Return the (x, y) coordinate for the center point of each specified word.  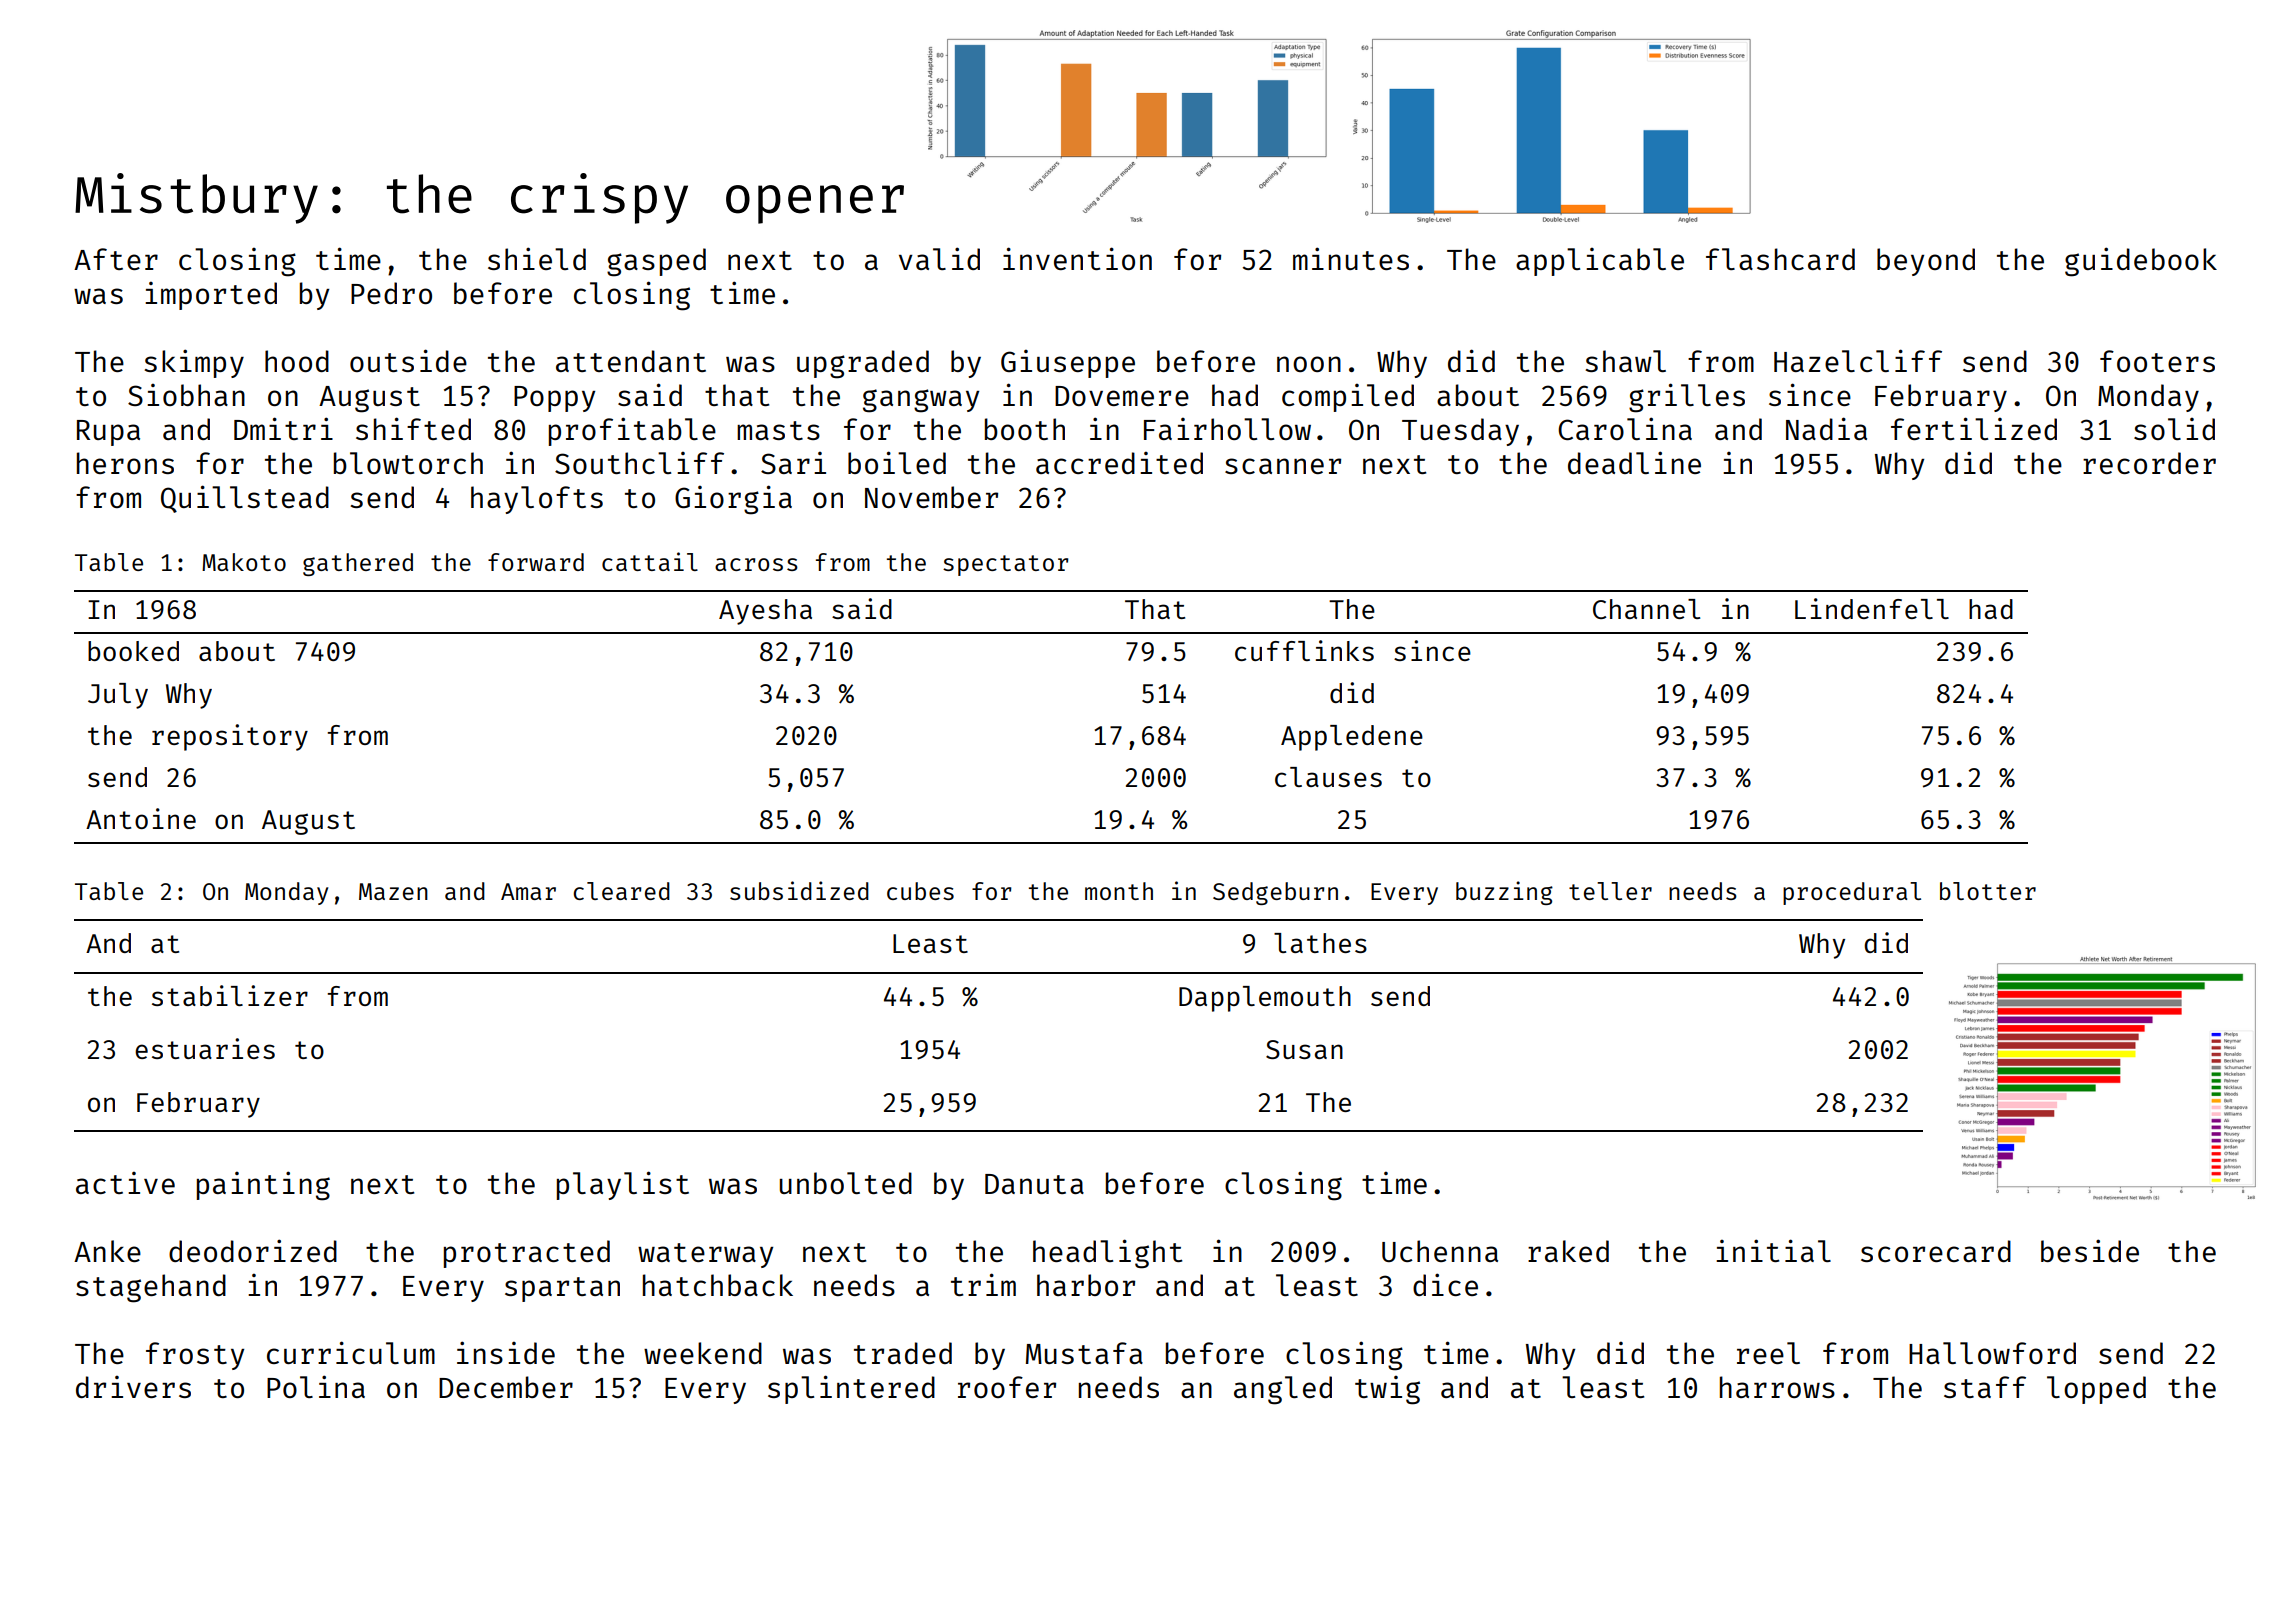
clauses (1328, 777)
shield (537, 258)
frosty (195, 1356)
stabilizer (230, 995)
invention (1077, 258)
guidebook (2141, 262)
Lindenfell (1872, 608)
